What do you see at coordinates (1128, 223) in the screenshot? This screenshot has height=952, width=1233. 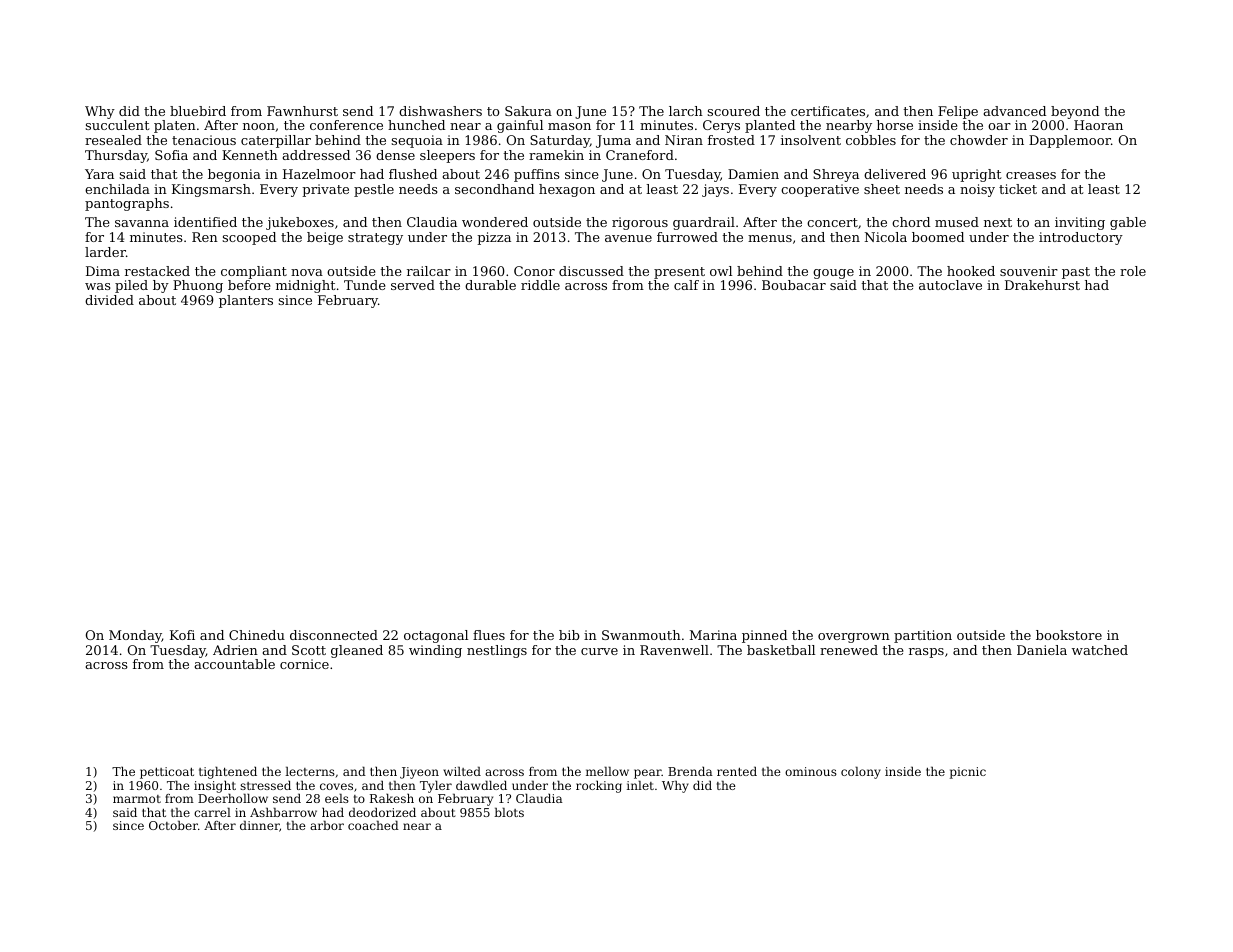 I see `gable` at bounding box center [1128, 223].
